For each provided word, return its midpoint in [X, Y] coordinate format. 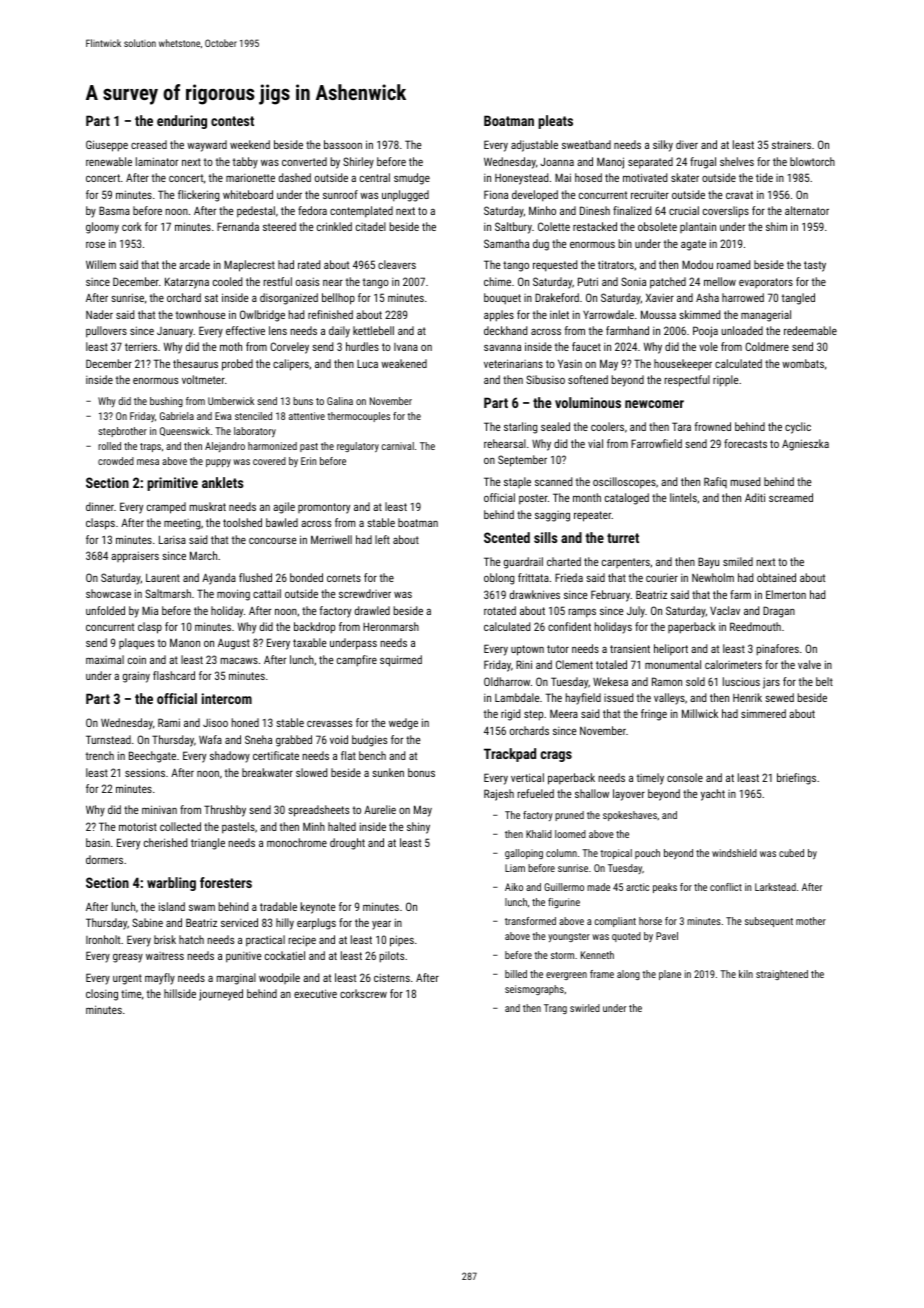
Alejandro [225, 447]
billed [516, 974]
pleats [555, 122]
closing [102, 995]
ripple [725, 381]
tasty [815, 266]
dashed [295, 177]
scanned [553, 481]
